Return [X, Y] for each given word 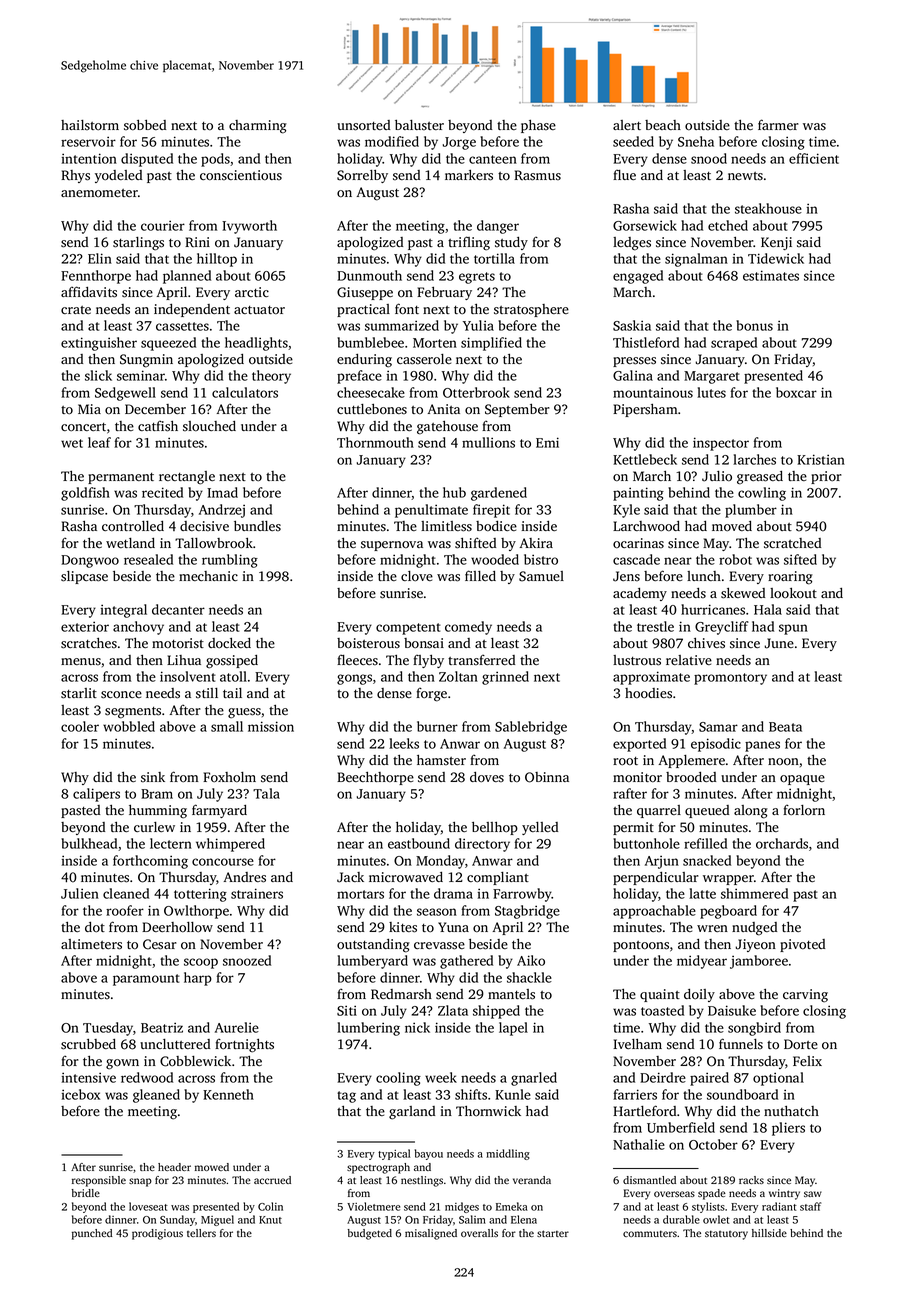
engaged [638, 277]
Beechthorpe [375, 778]
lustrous [637, 660]
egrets [477, 278]
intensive [89, 1077]
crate [76, 310]
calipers [96, 795]
